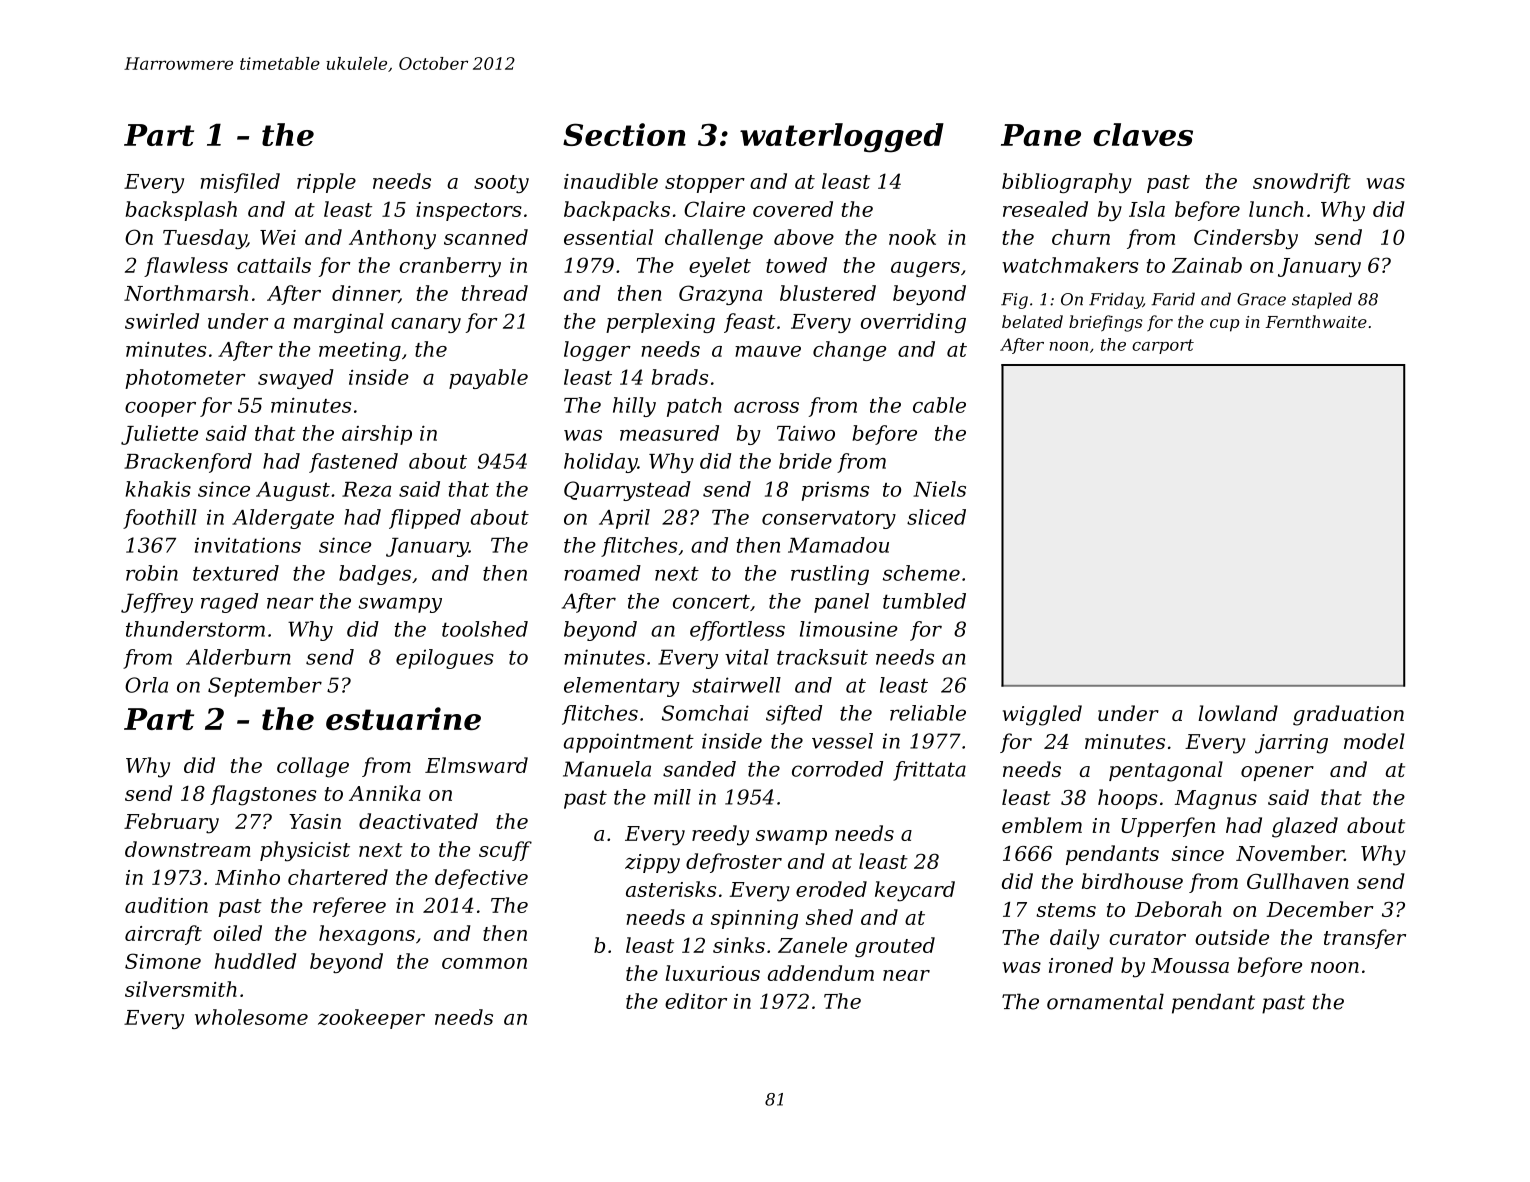  I want to click on Niels, so click(939, 489).
